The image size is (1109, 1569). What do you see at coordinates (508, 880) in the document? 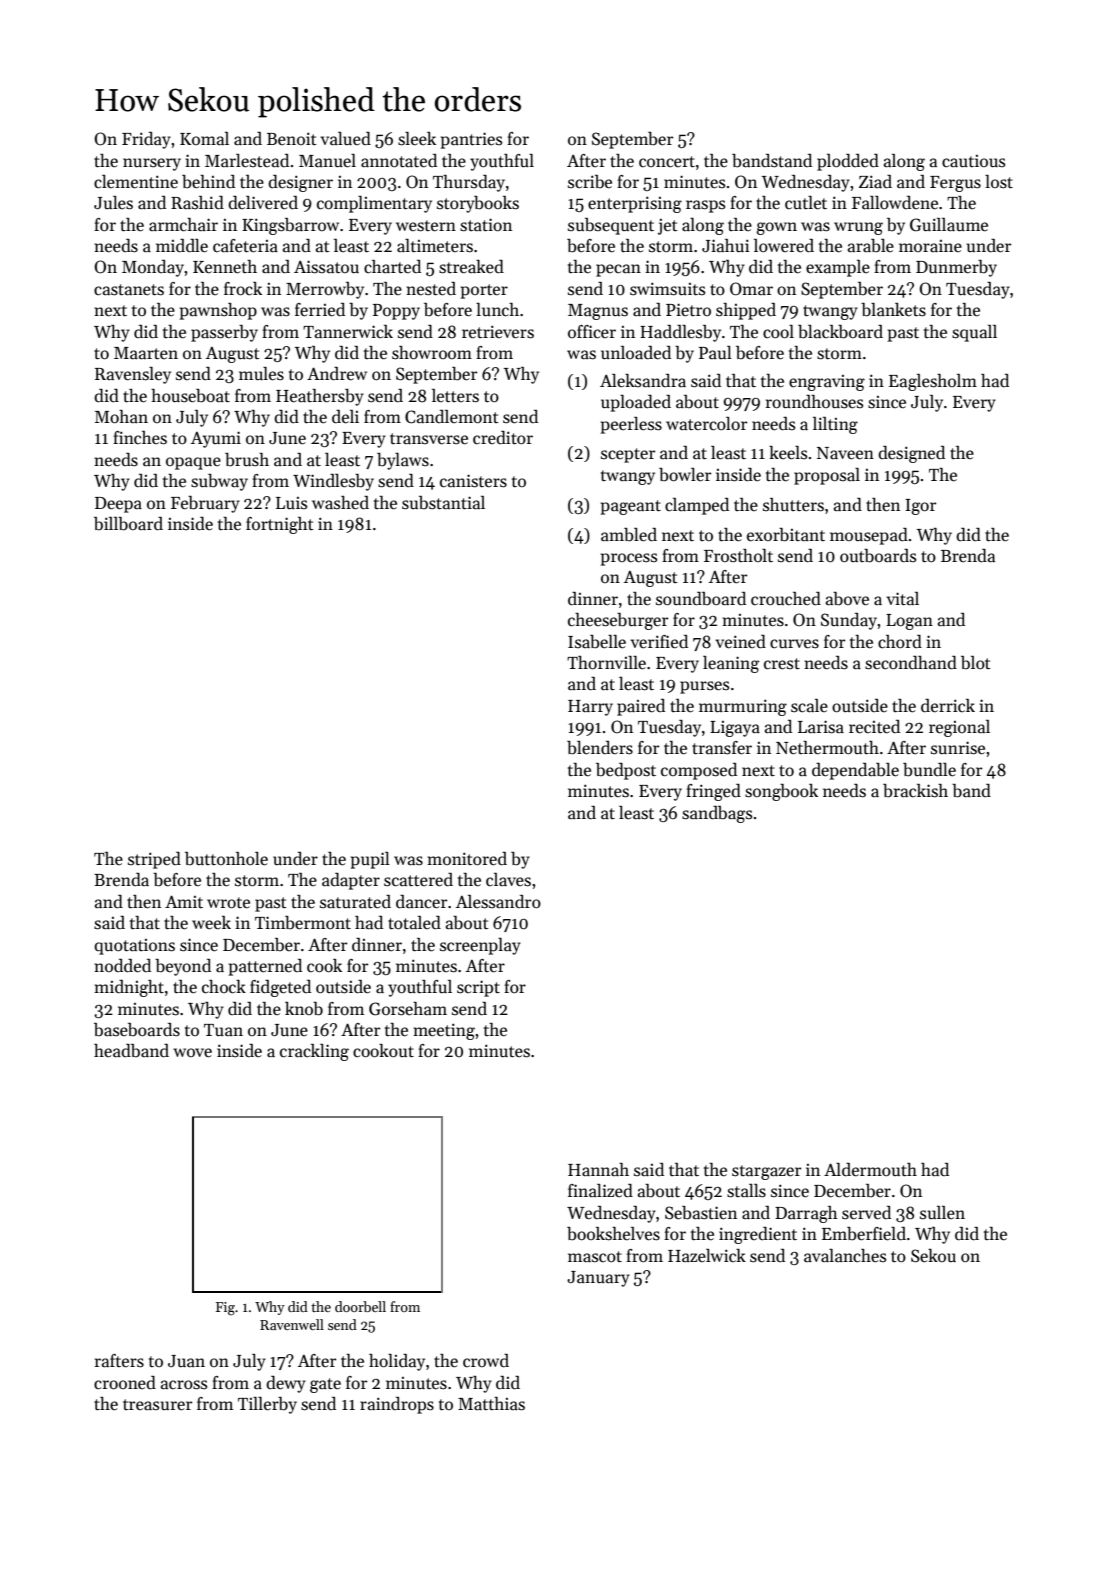
I see `claves` at bounding box center [508, 880].
